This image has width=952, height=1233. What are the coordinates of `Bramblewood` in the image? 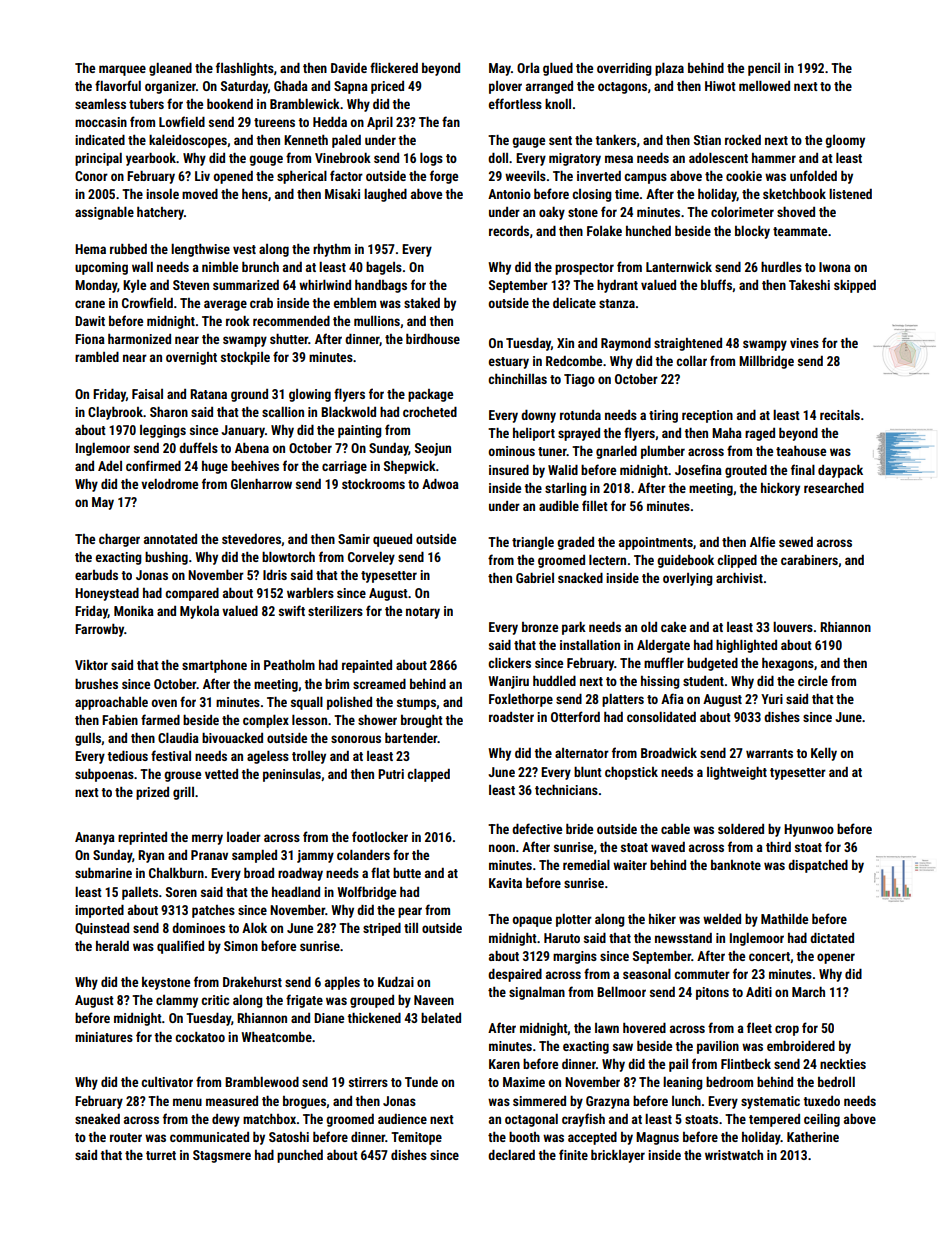 It's located at (262, 1082).
